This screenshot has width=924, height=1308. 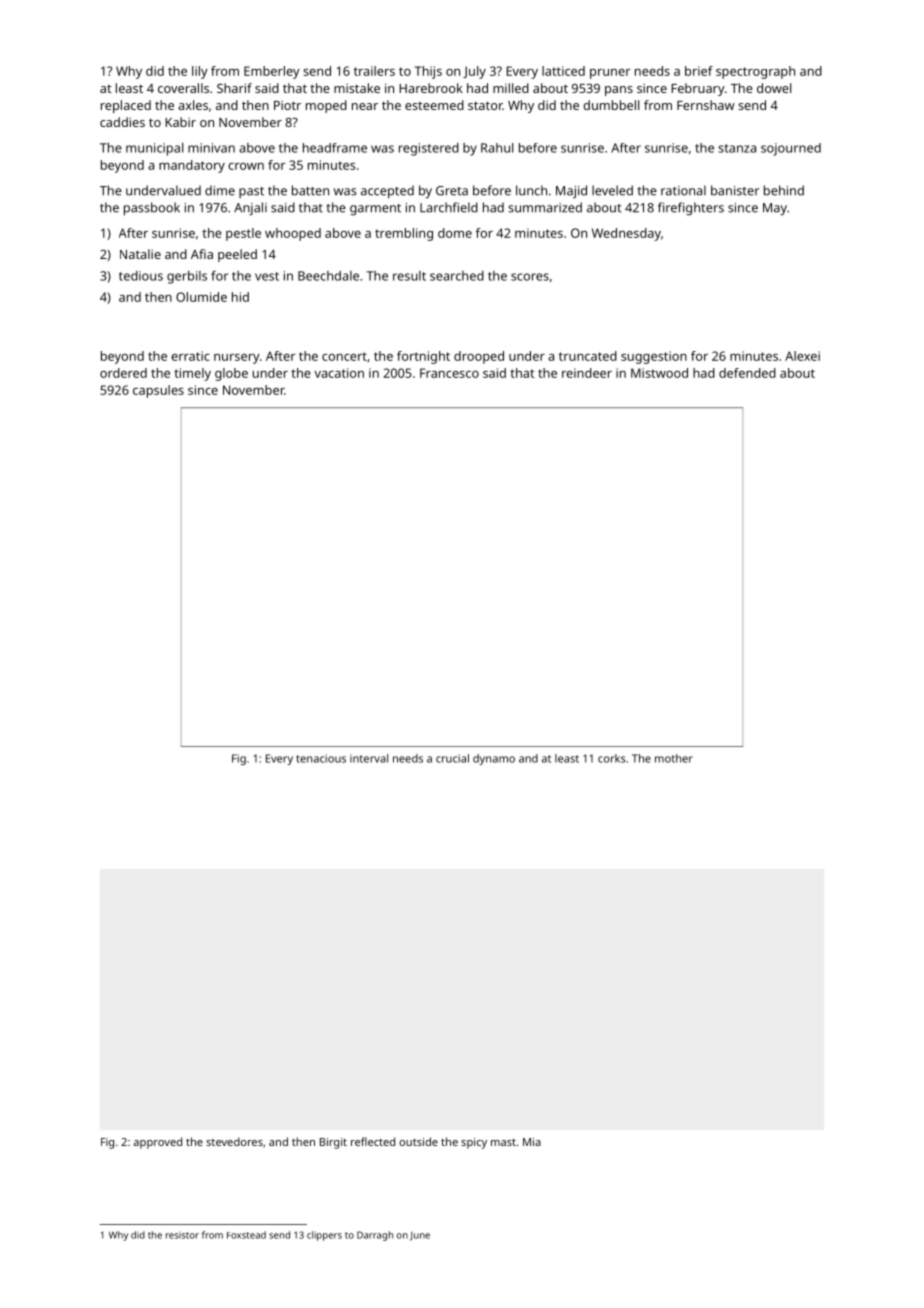 What do you see at coordinates (339, 373) in the screenshot?
I see `vacation` at bounding box center [339, 373].
